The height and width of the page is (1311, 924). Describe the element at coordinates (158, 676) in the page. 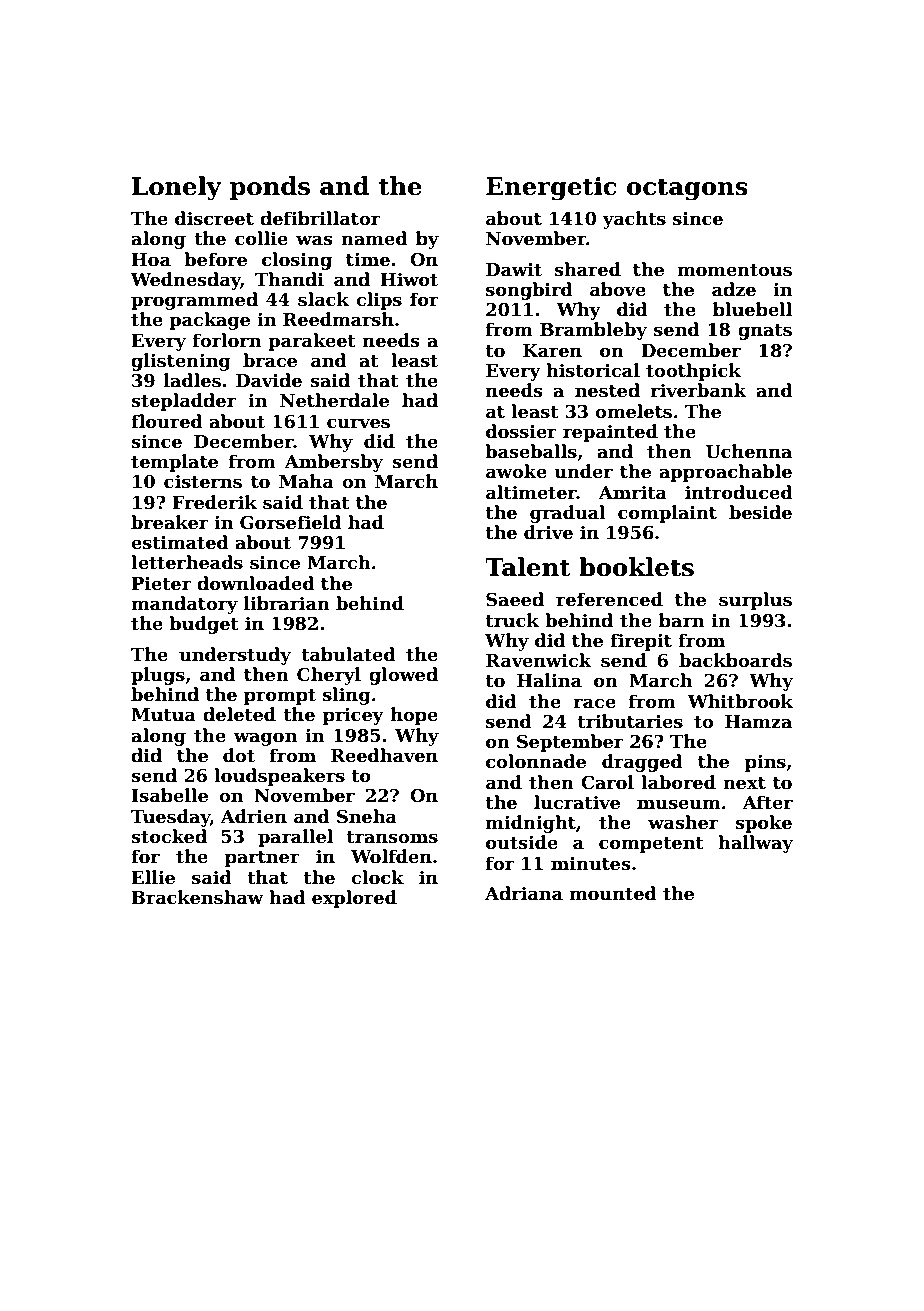

I see `plugs` at that location.
